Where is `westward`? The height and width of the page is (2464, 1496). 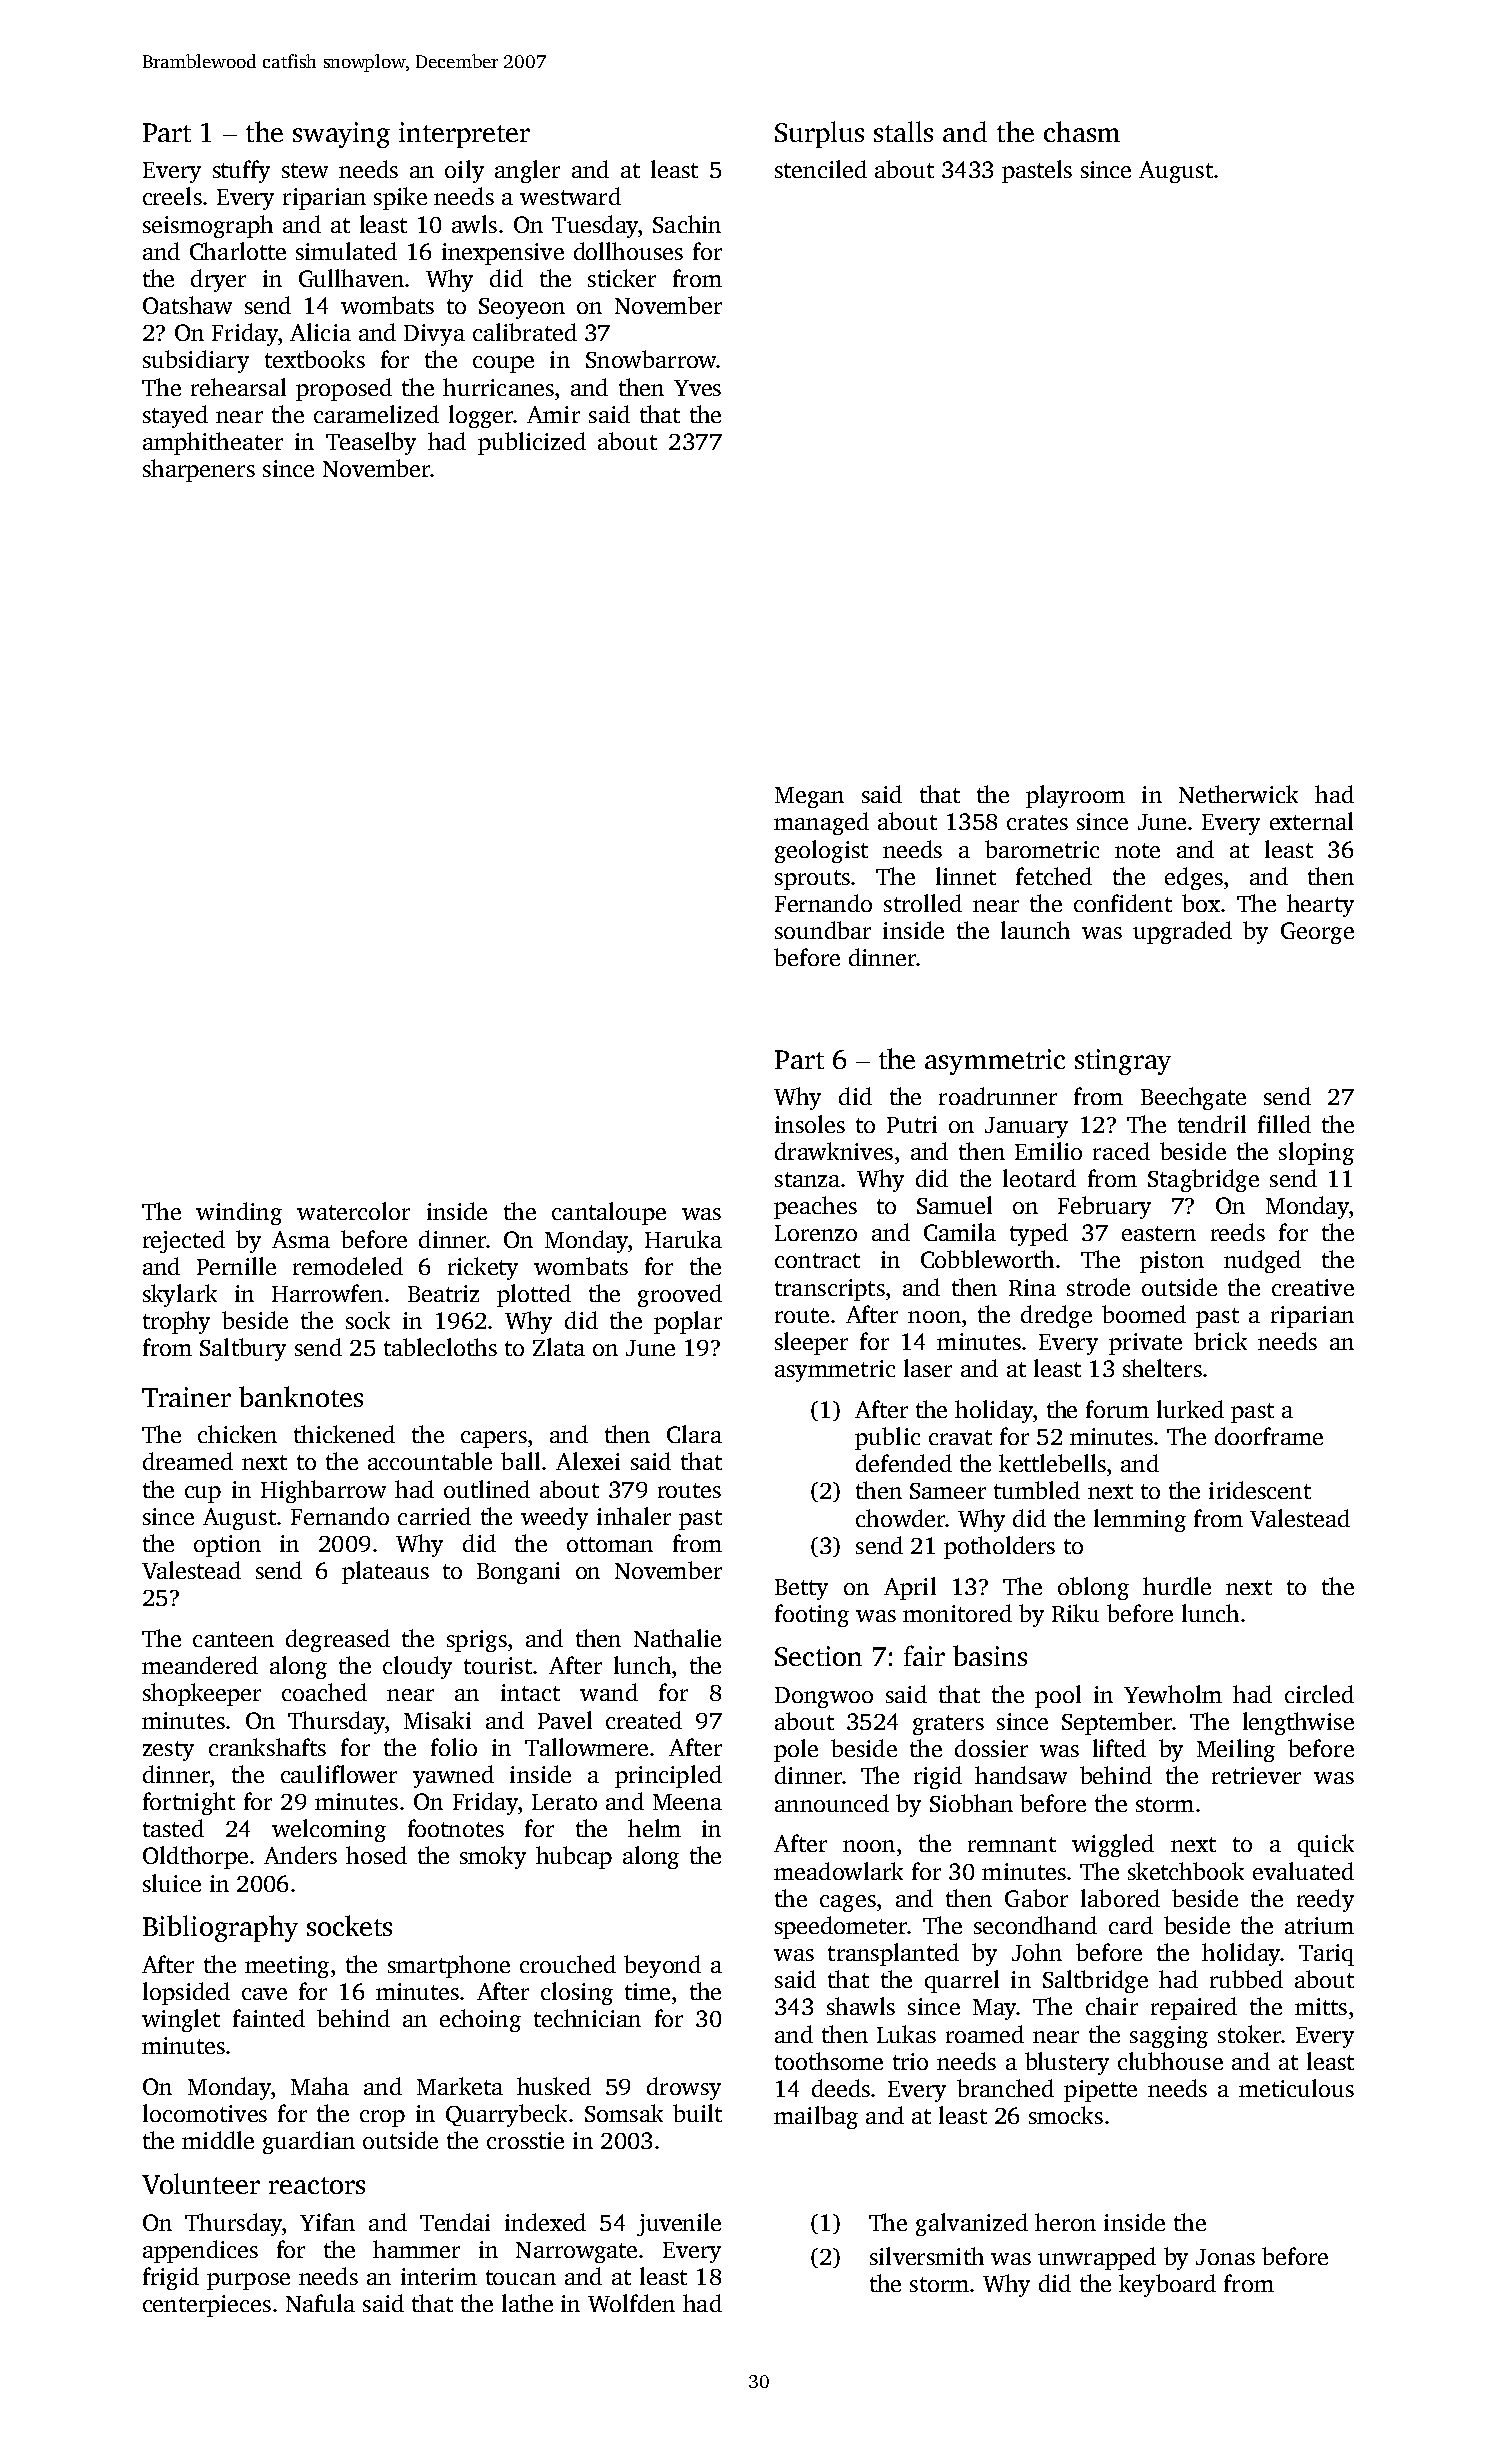
westward is located at coordinates (570, 196).
